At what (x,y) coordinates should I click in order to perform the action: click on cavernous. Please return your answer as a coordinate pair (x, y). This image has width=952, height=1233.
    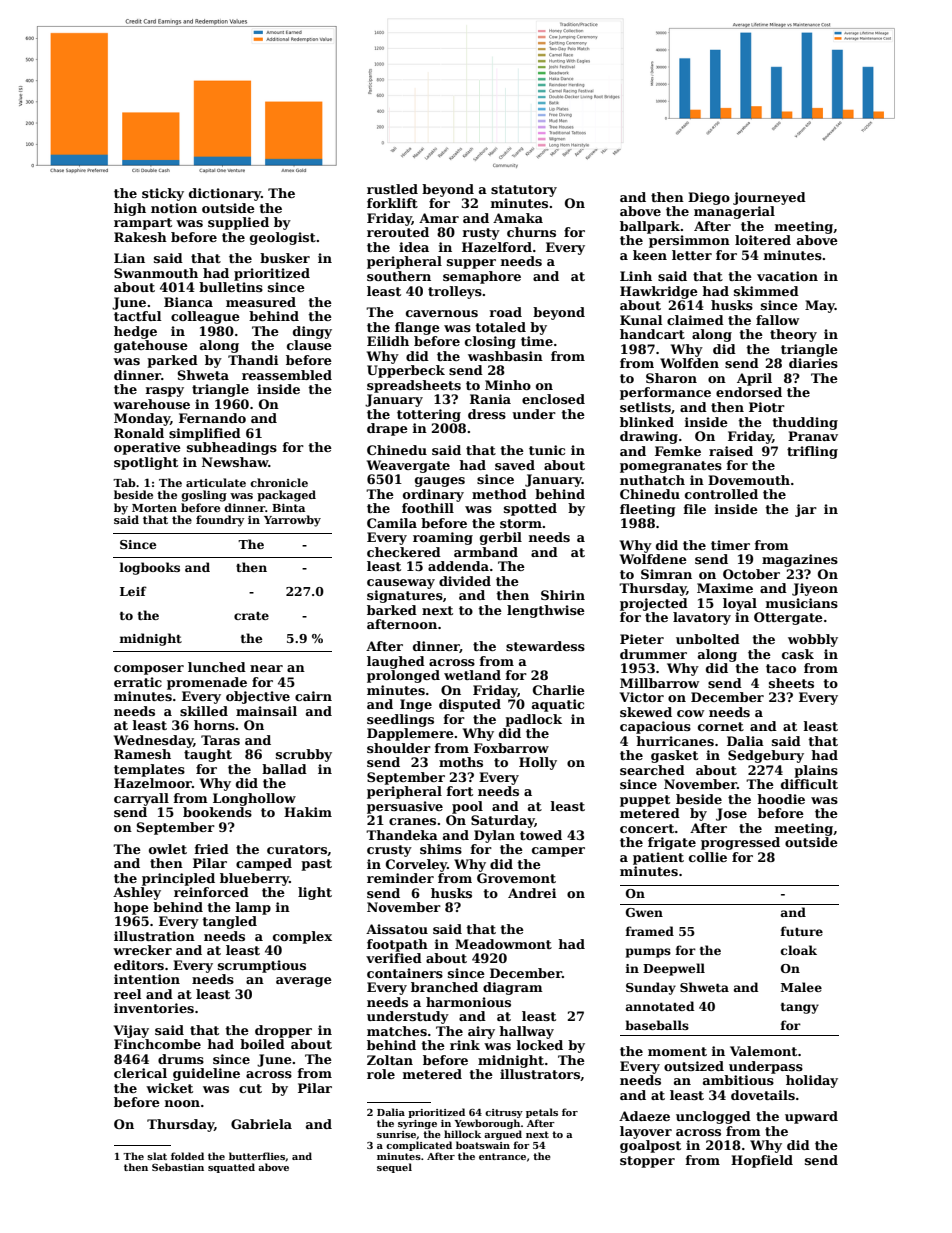
    Looking at the image, I should click on (442, 313).
